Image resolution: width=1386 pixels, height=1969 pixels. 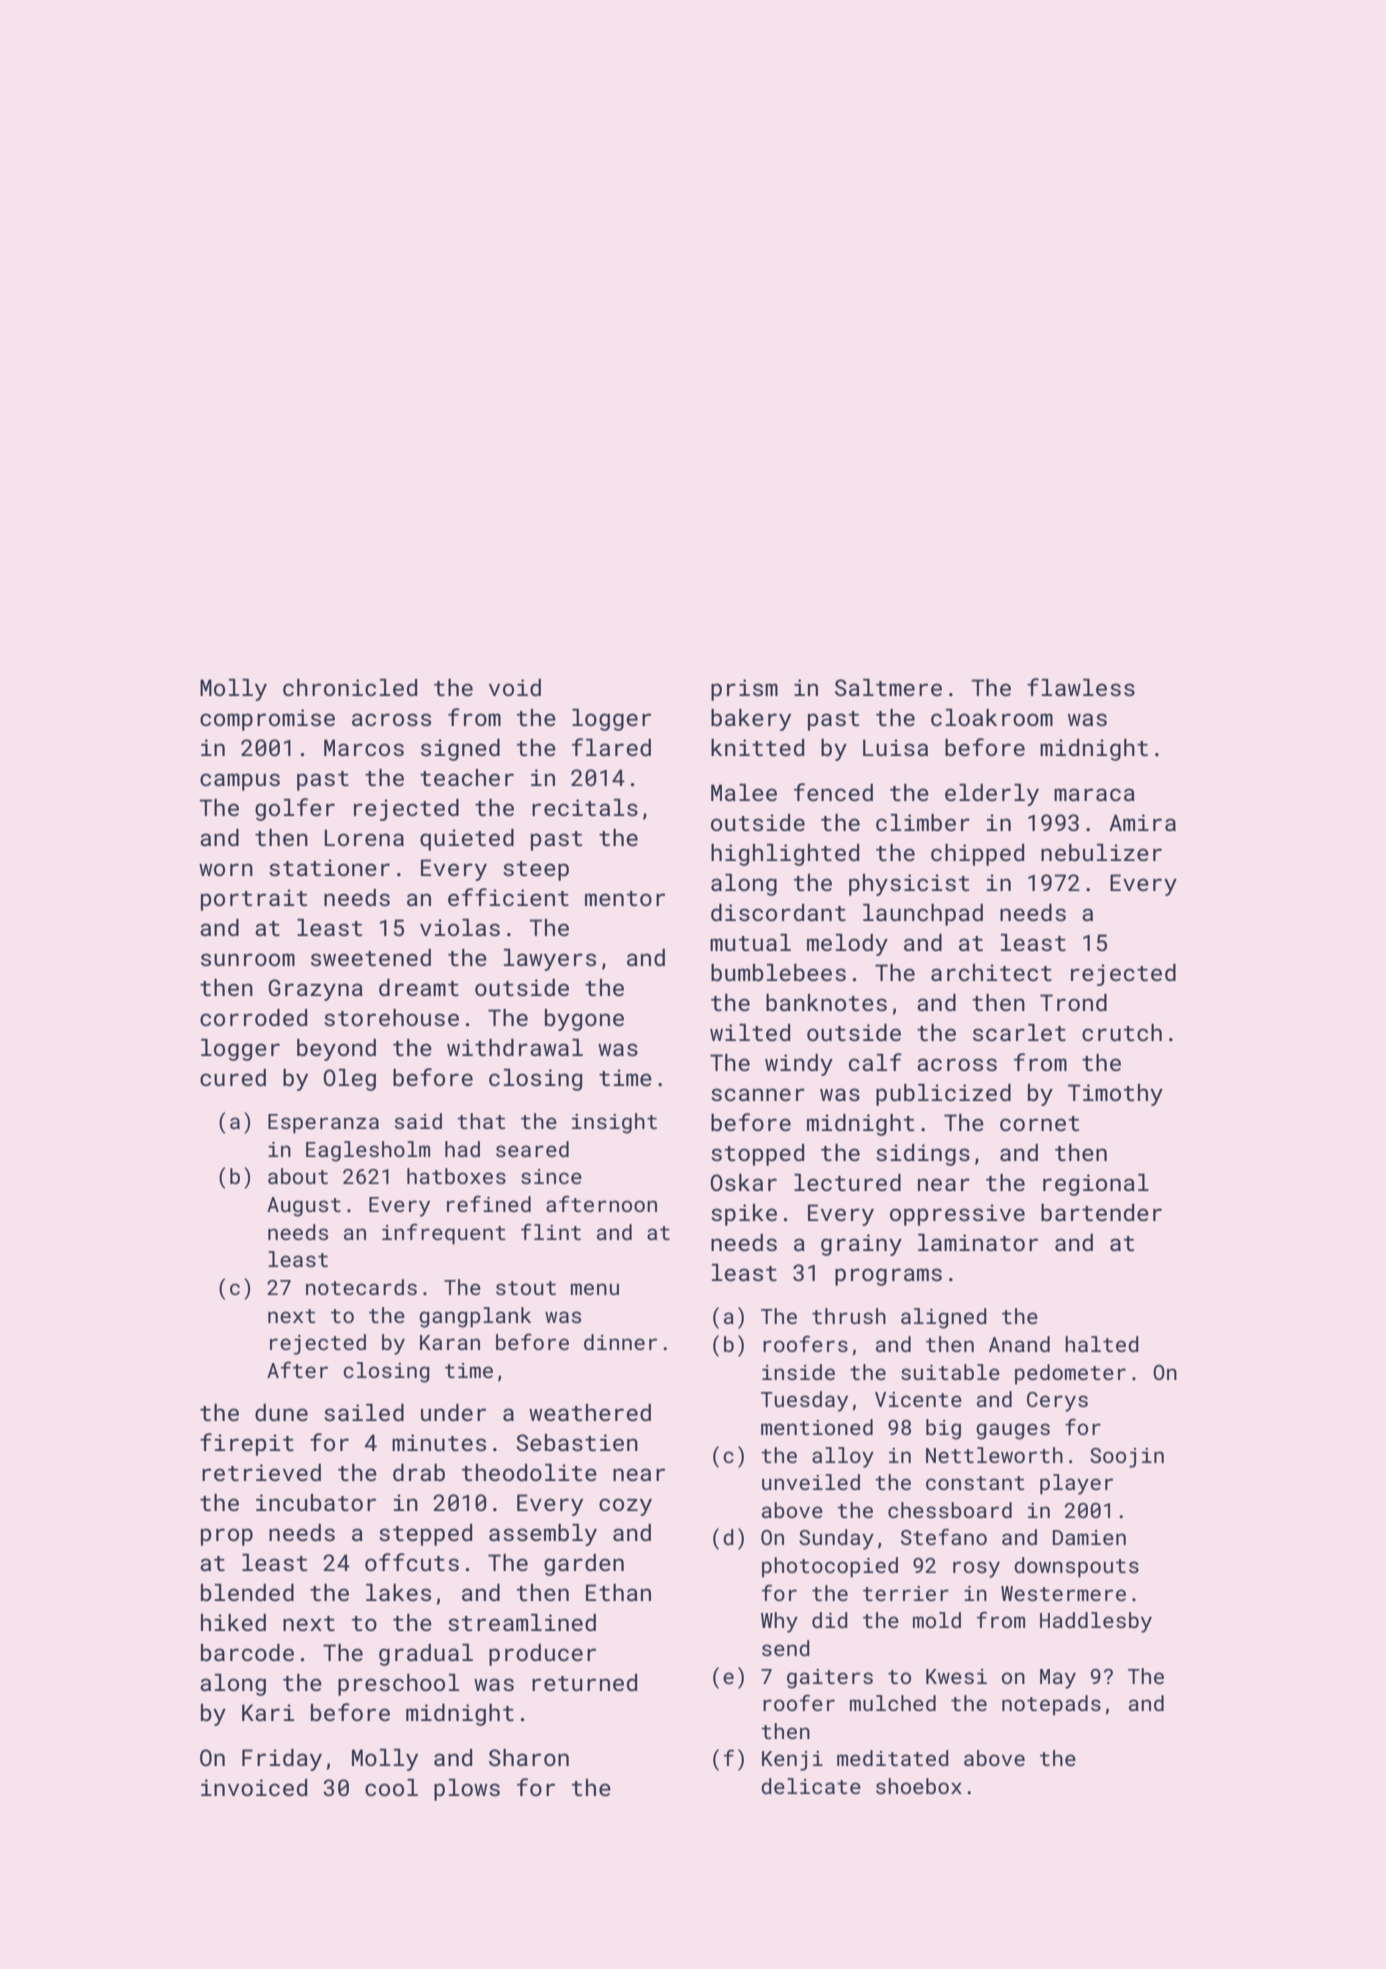 What do you see at coordinates (792, 1761) in the image?
I see `Kenji` at bounding box center [792, 1761].
